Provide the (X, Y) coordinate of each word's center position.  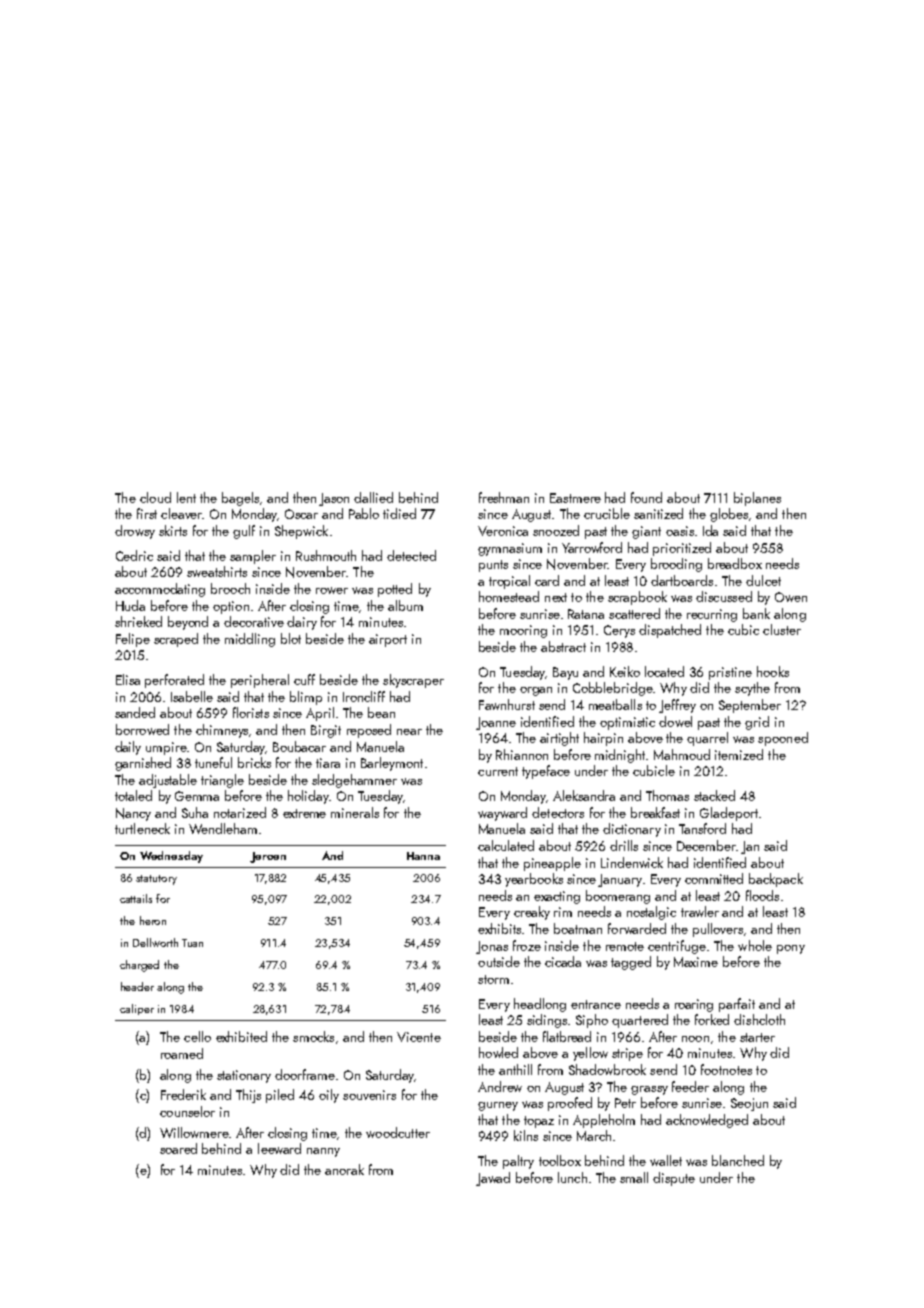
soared (178, 1148)
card (547, 580)
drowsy (135, 532)
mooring (523, 631)
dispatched (670, 631)
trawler (700, 911)
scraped (176, 640)
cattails (136, 898)
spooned (783, 739)
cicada (563, 961)
